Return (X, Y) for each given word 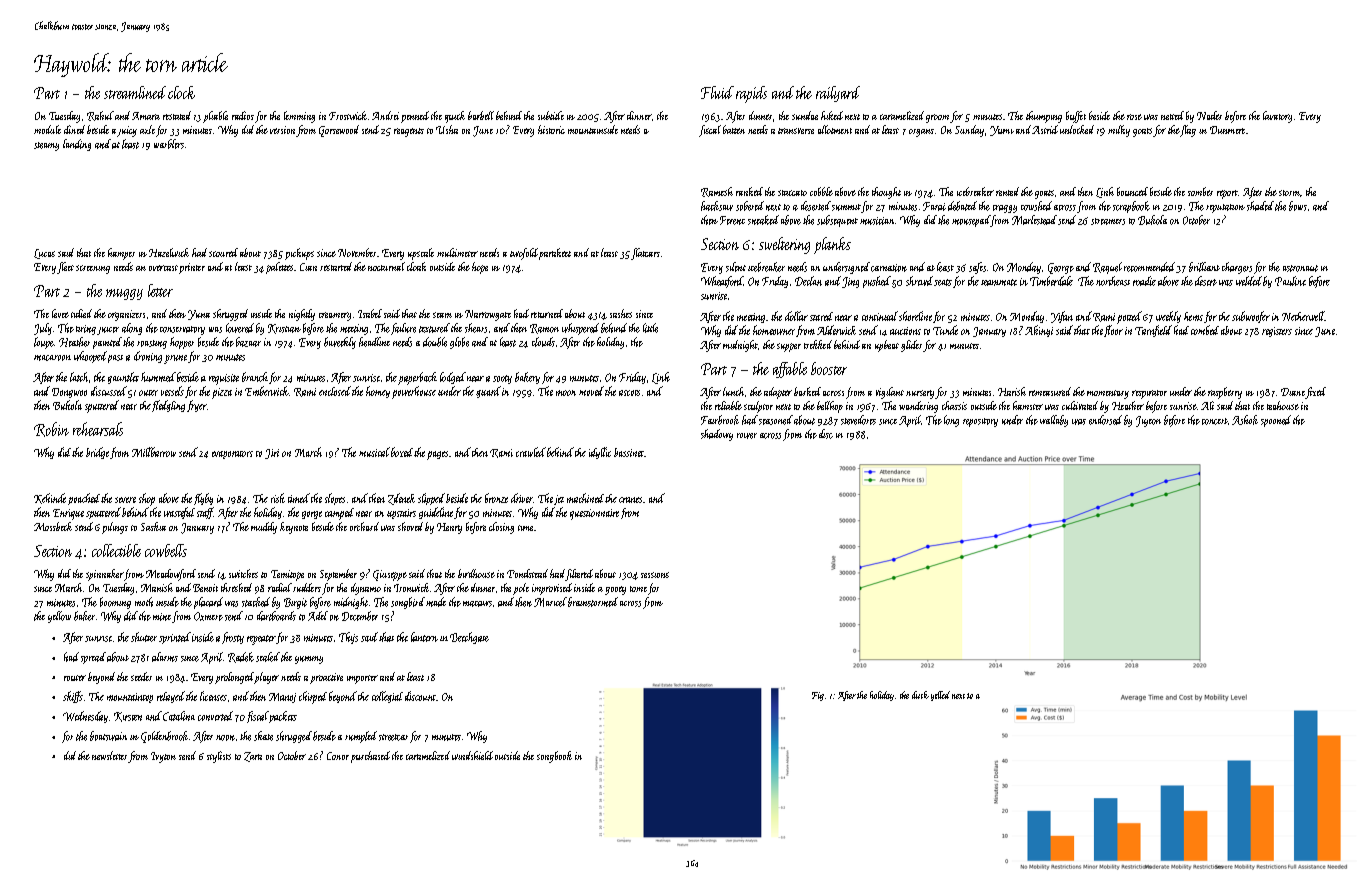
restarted (336, 266)
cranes (630, 500)
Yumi (1002, 131)
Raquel (1107, 268)
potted (1129, 317)
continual (880, 316)
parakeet (555, 254)
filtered (579, 575)
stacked (256, 602)
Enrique (68, 514)
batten (734, 129)
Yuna (199, 315)
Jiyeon (1148, 421)
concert (1215, 421)
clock (181, 92)
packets (283, 717)
